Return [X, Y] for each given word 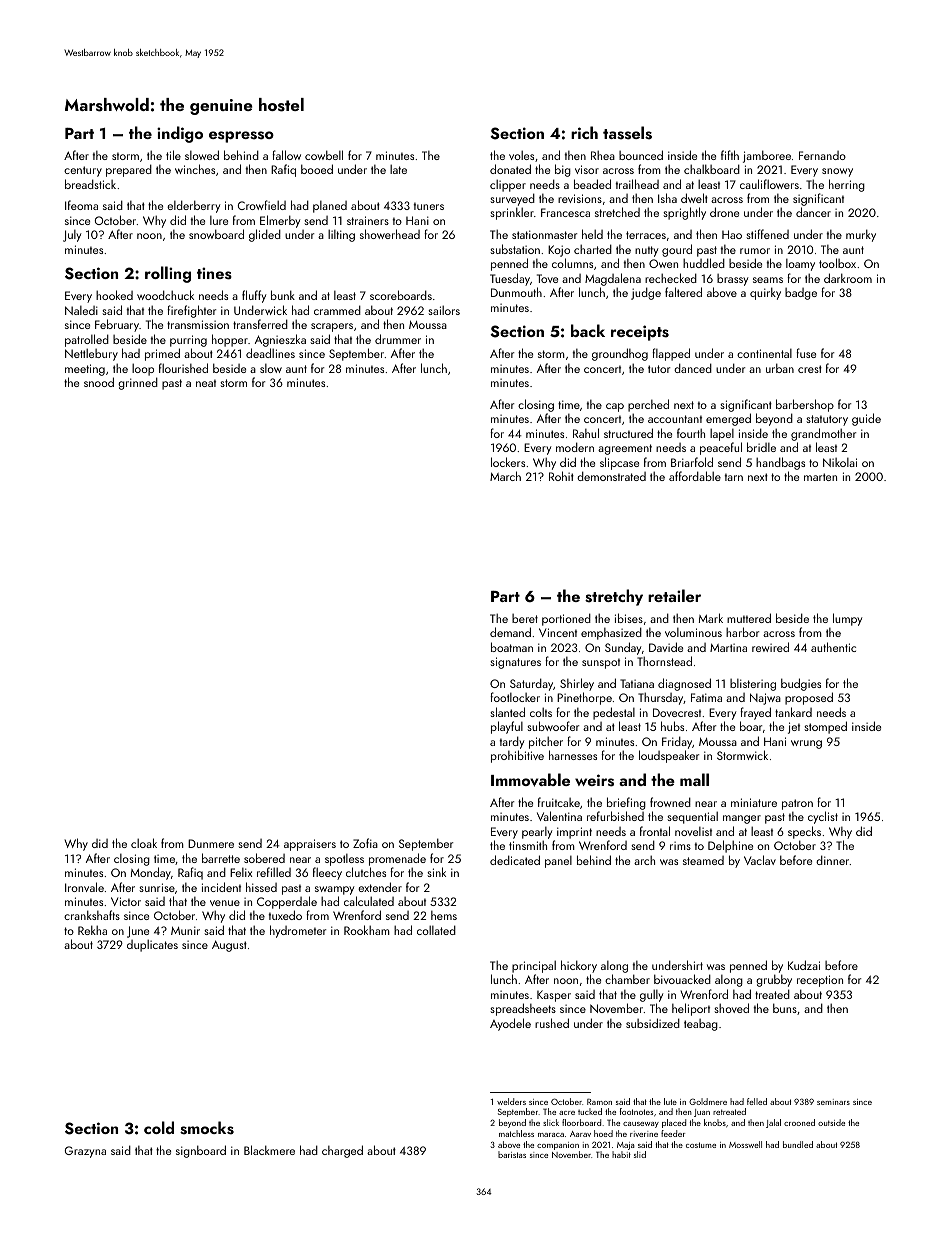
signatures [515, 663]
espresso [241, 137]
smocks [207, 1128]
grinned [138, 383]
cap [615, 407]
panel [558, 862]
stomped [825, 727]
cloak [144, 843]
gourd [677, 250]
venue [225, 903]
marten [820, 477]
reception [820, 981]
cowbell [324, 155]
